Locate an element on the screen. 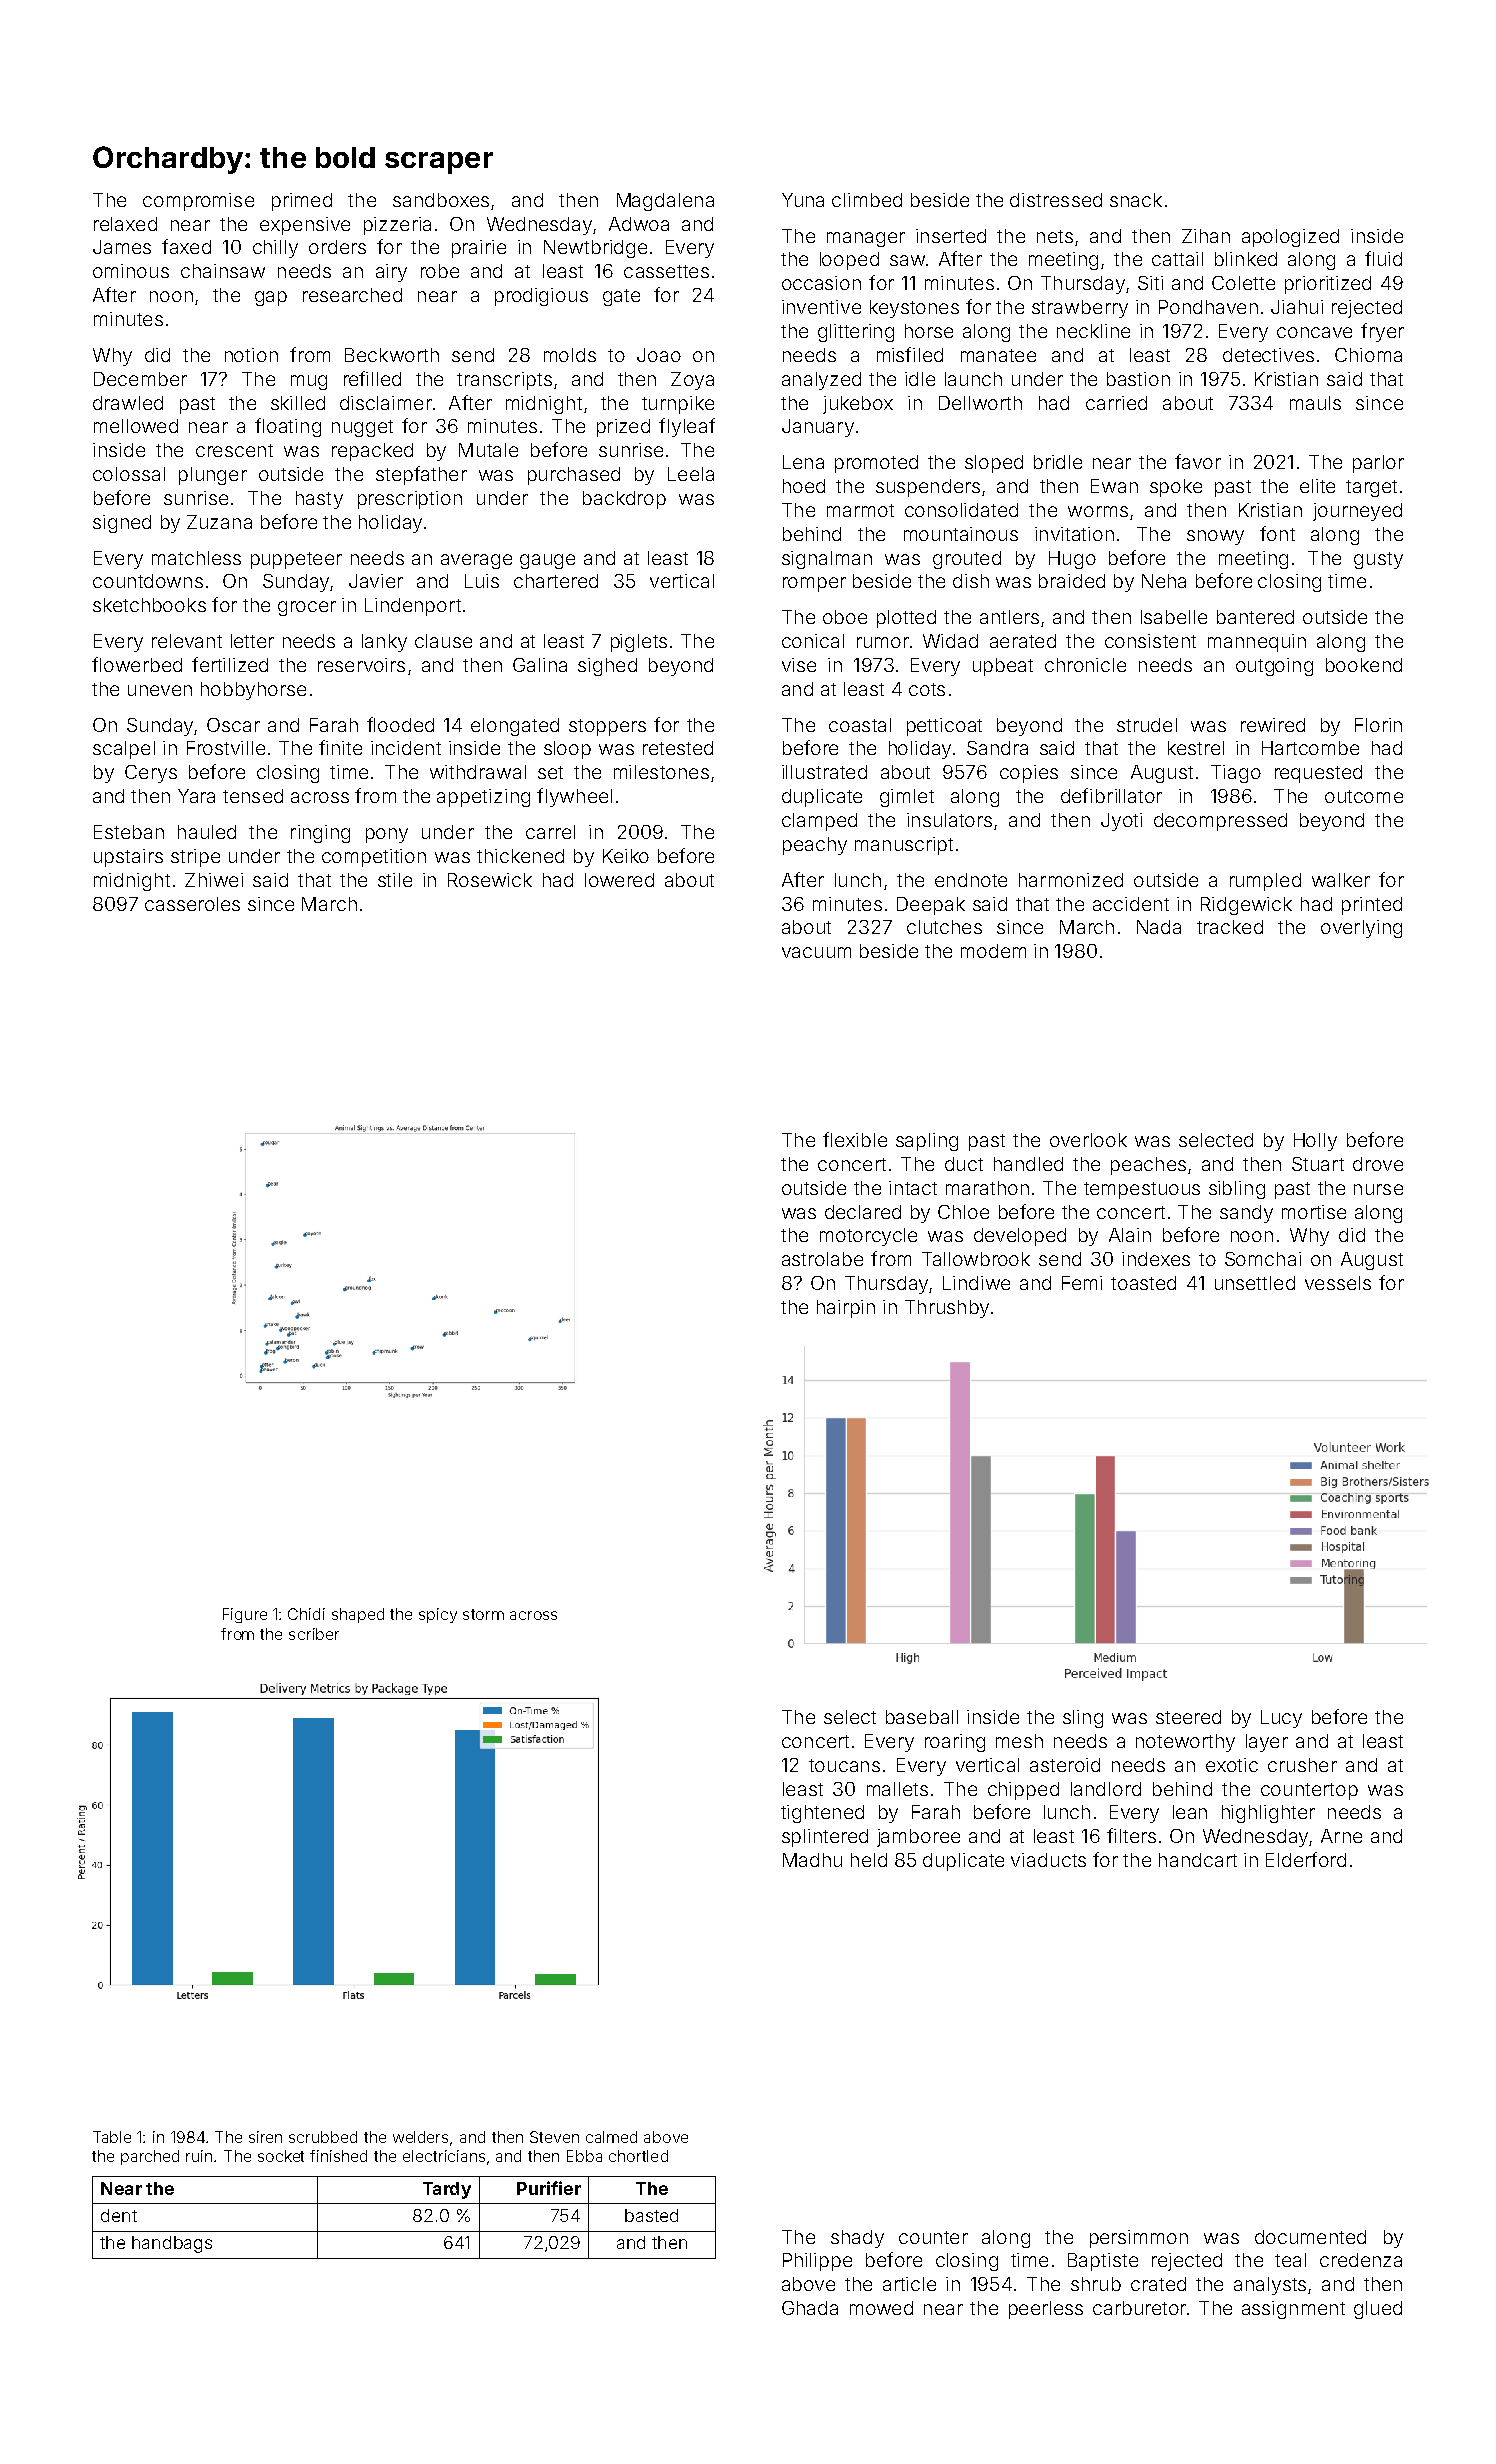 Image resolution: width=1496 pixels, height=2464 pixels. mowed is located at coordinates (881, 2308).
